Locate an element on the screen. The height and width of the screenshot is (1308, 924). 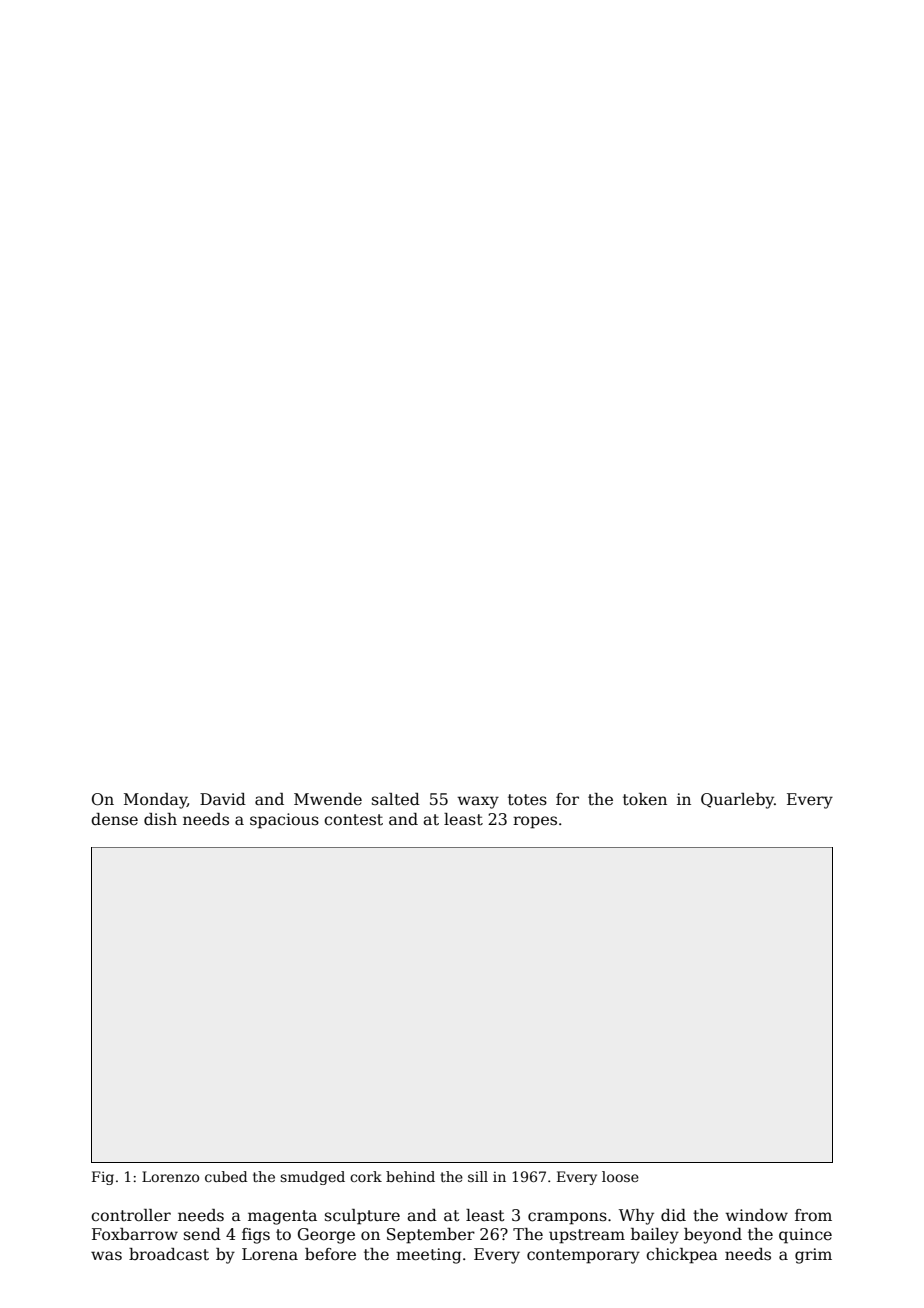
September is located at coordinates (431, 1236).
